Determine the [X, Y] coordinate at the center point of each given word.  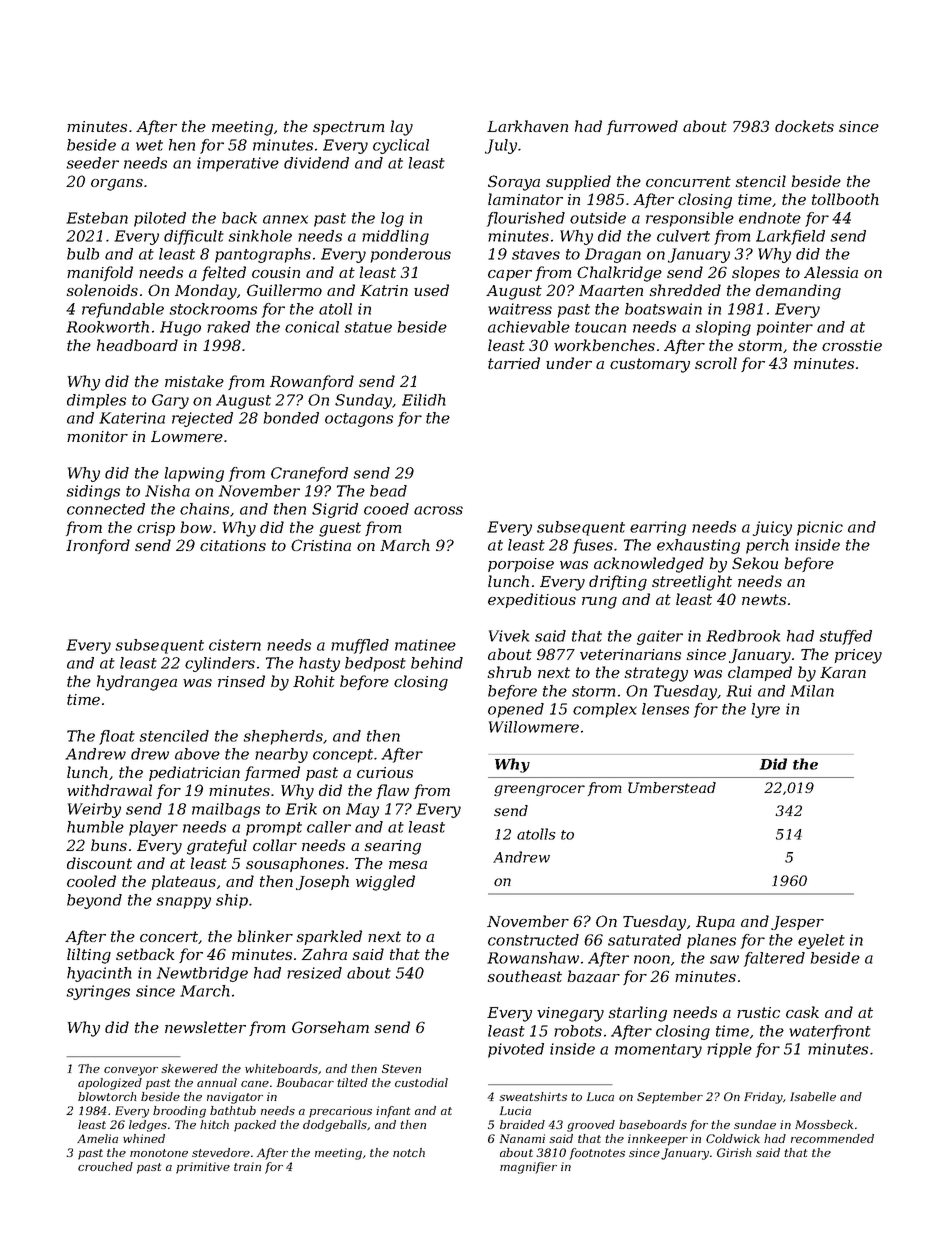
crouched [105, 1166]
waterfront [830, 1032]
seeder [92, 163]
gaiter [660, 637]
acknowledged [649, 565]
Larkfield [790, 237]
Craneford [309, 474]
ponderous [411, 255]
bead [388, 491]
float [117, 737]
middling [395, 237]
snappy [183, 903]
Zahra [324, 954]
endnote [770, 218]
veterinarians [630, 654]
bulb [83, 254]
